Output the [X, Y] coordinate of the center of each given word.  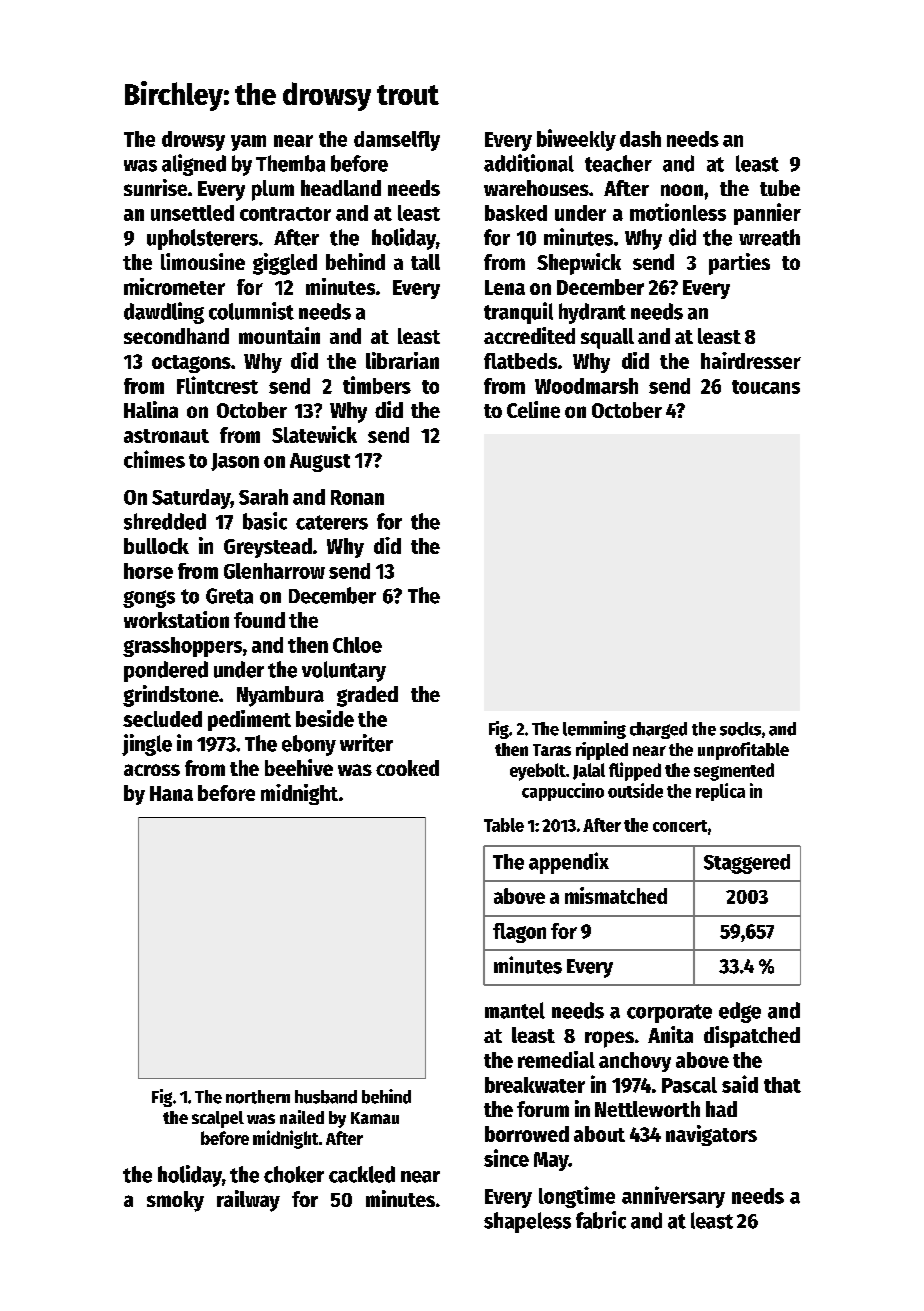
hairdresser [751, 360]
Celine [533, 409]
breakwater [535, 1085]
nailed [302, 1117]
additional [529, 163]
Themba [290, 163]
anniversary [673, 1197]
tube [780, 188]
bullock [156, 546]
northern [258, 1097]
